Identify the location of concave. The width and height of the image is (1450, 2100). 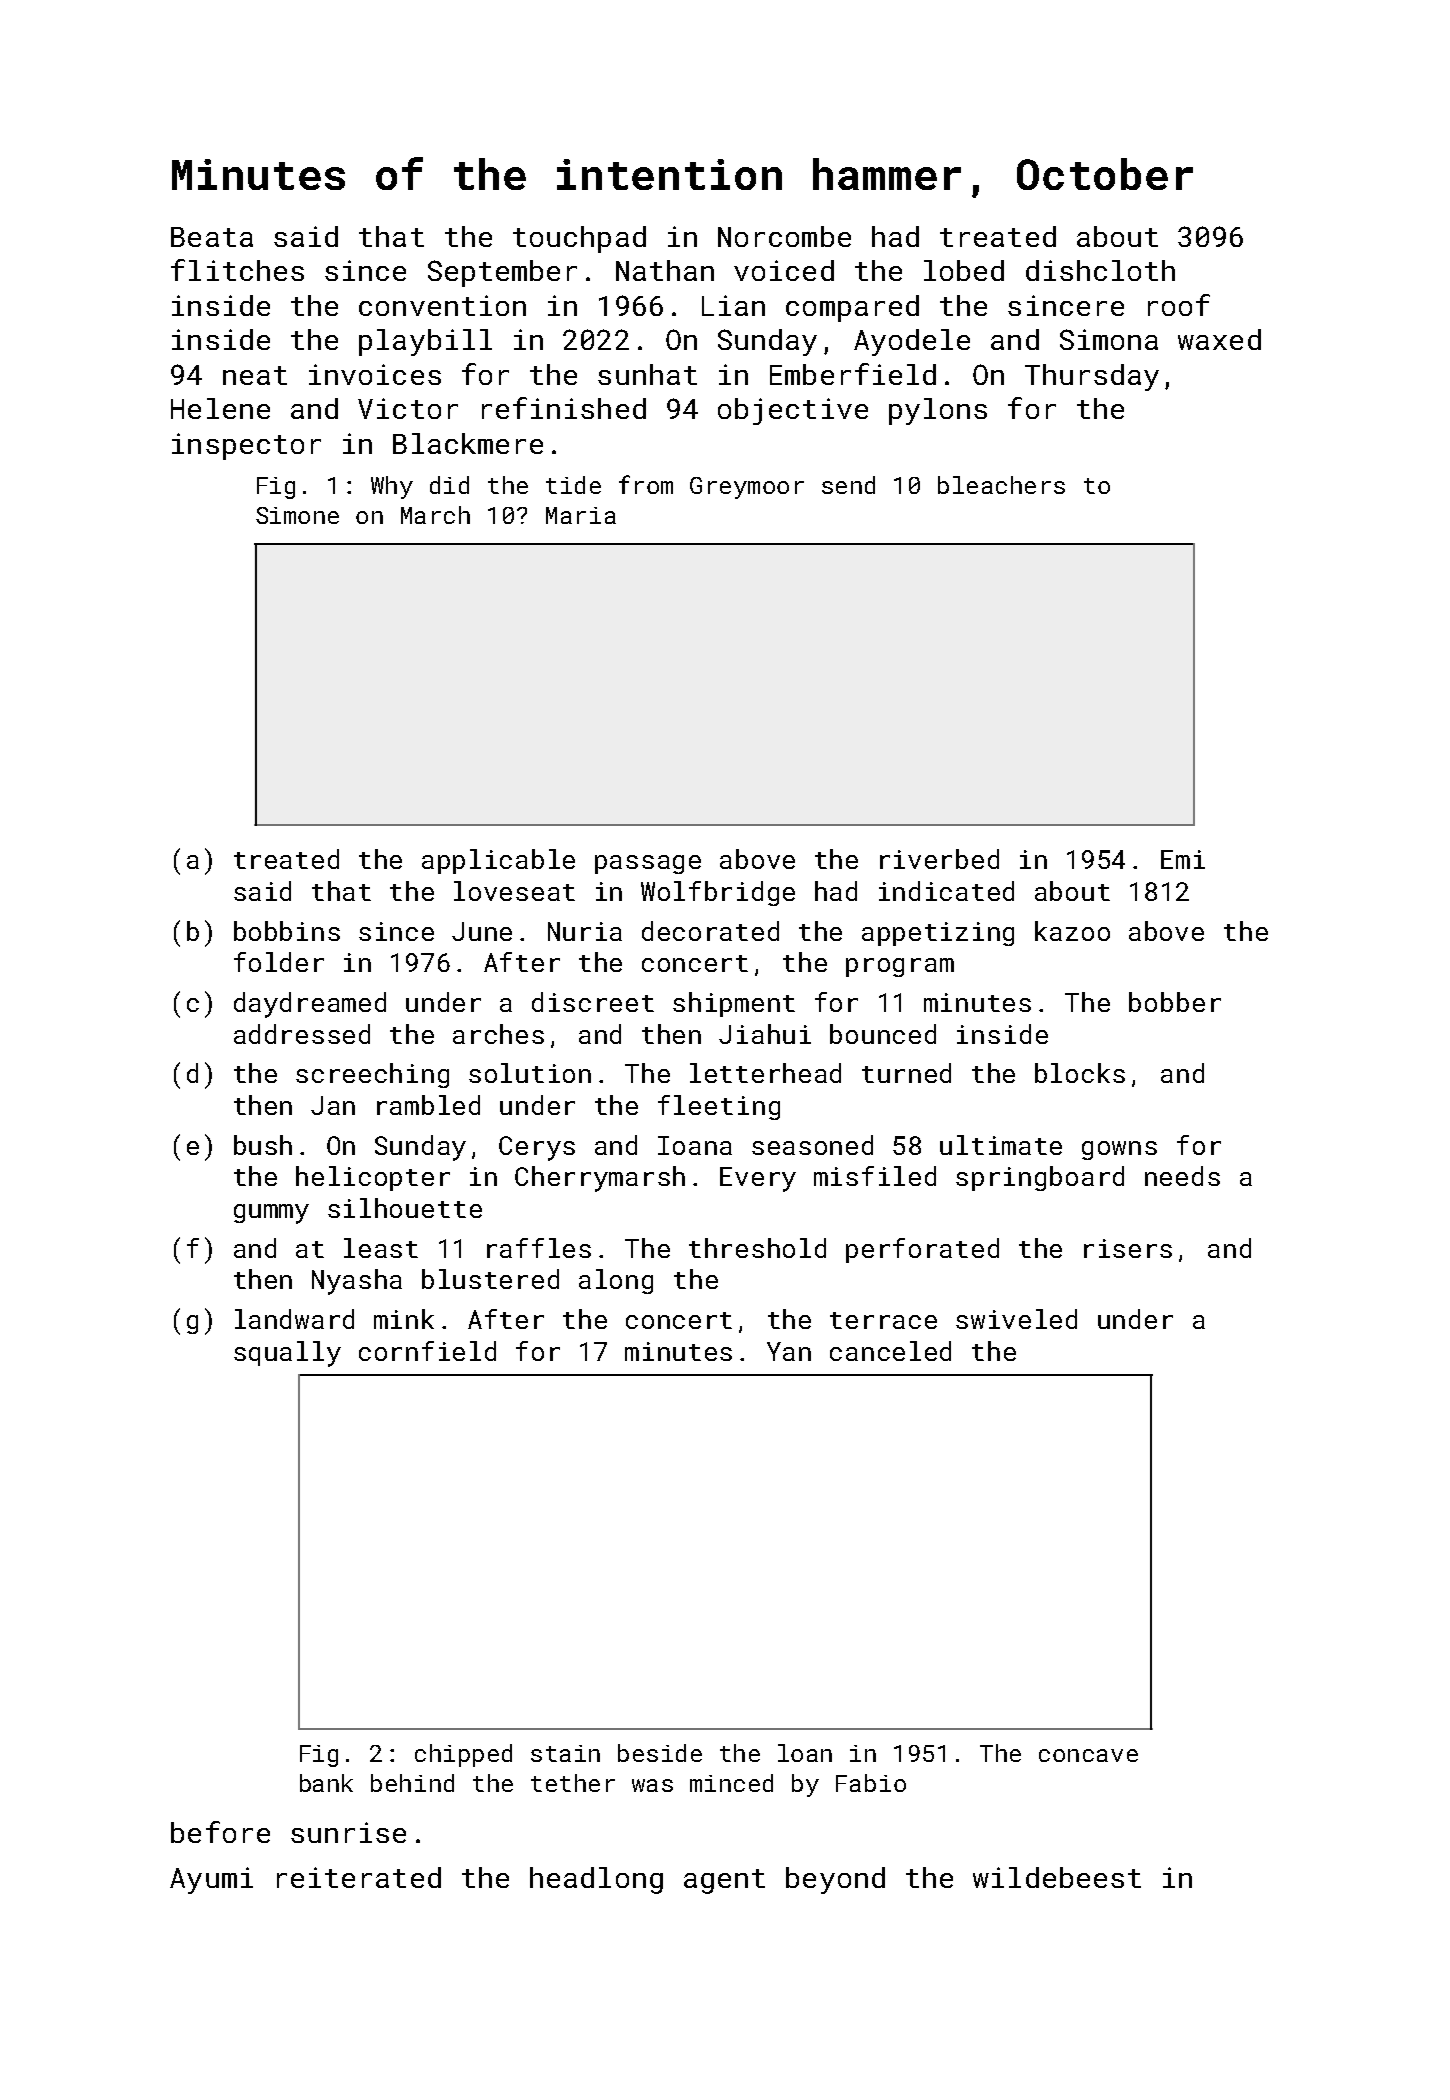
(1088, 1755).
